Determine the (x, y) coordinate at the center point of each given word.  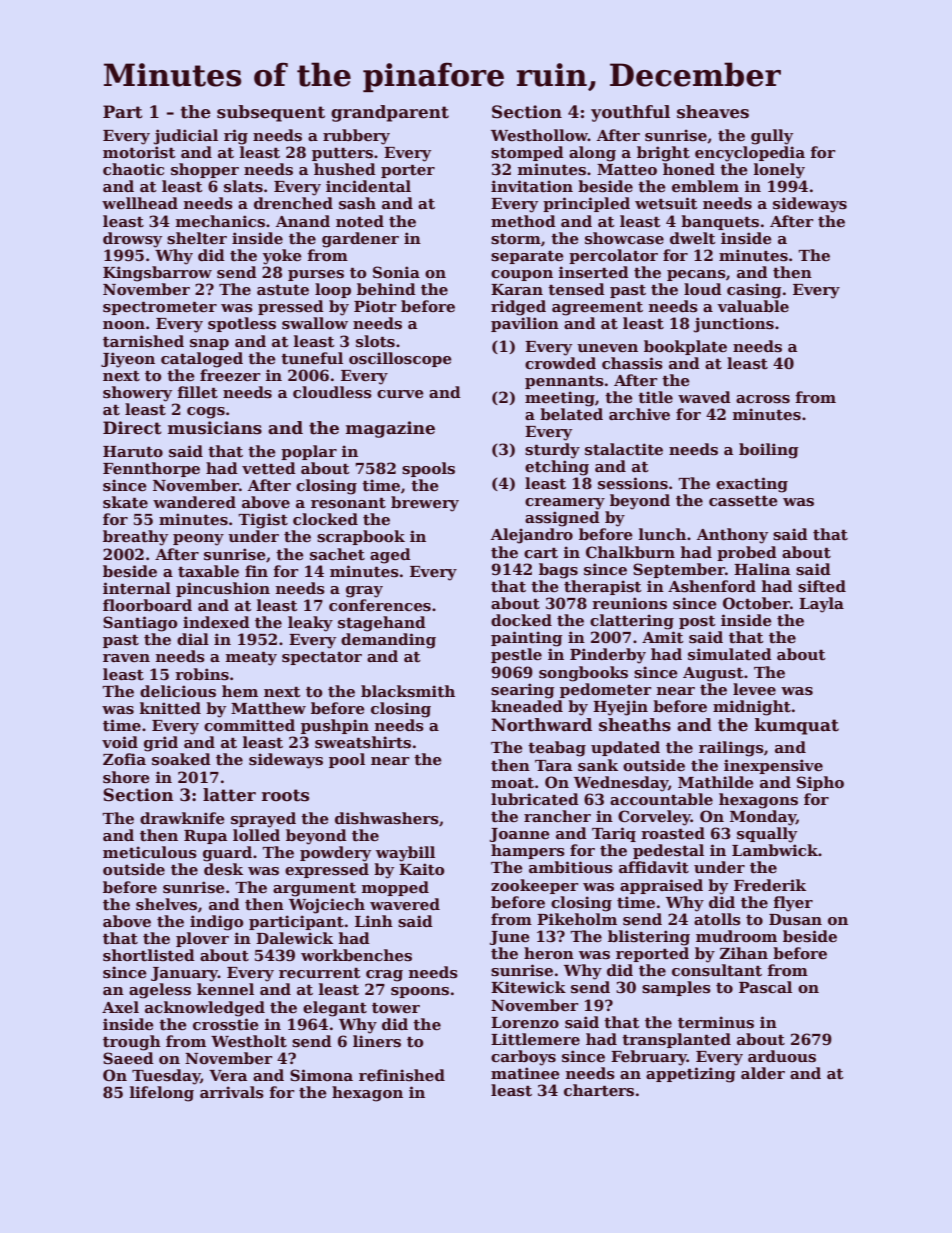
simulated (730, 654)
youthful (630, 113)
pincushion (223, 589)
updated (625, 748)
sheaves (713, 112)
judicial (186, 137)
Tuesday (166, 1077)
